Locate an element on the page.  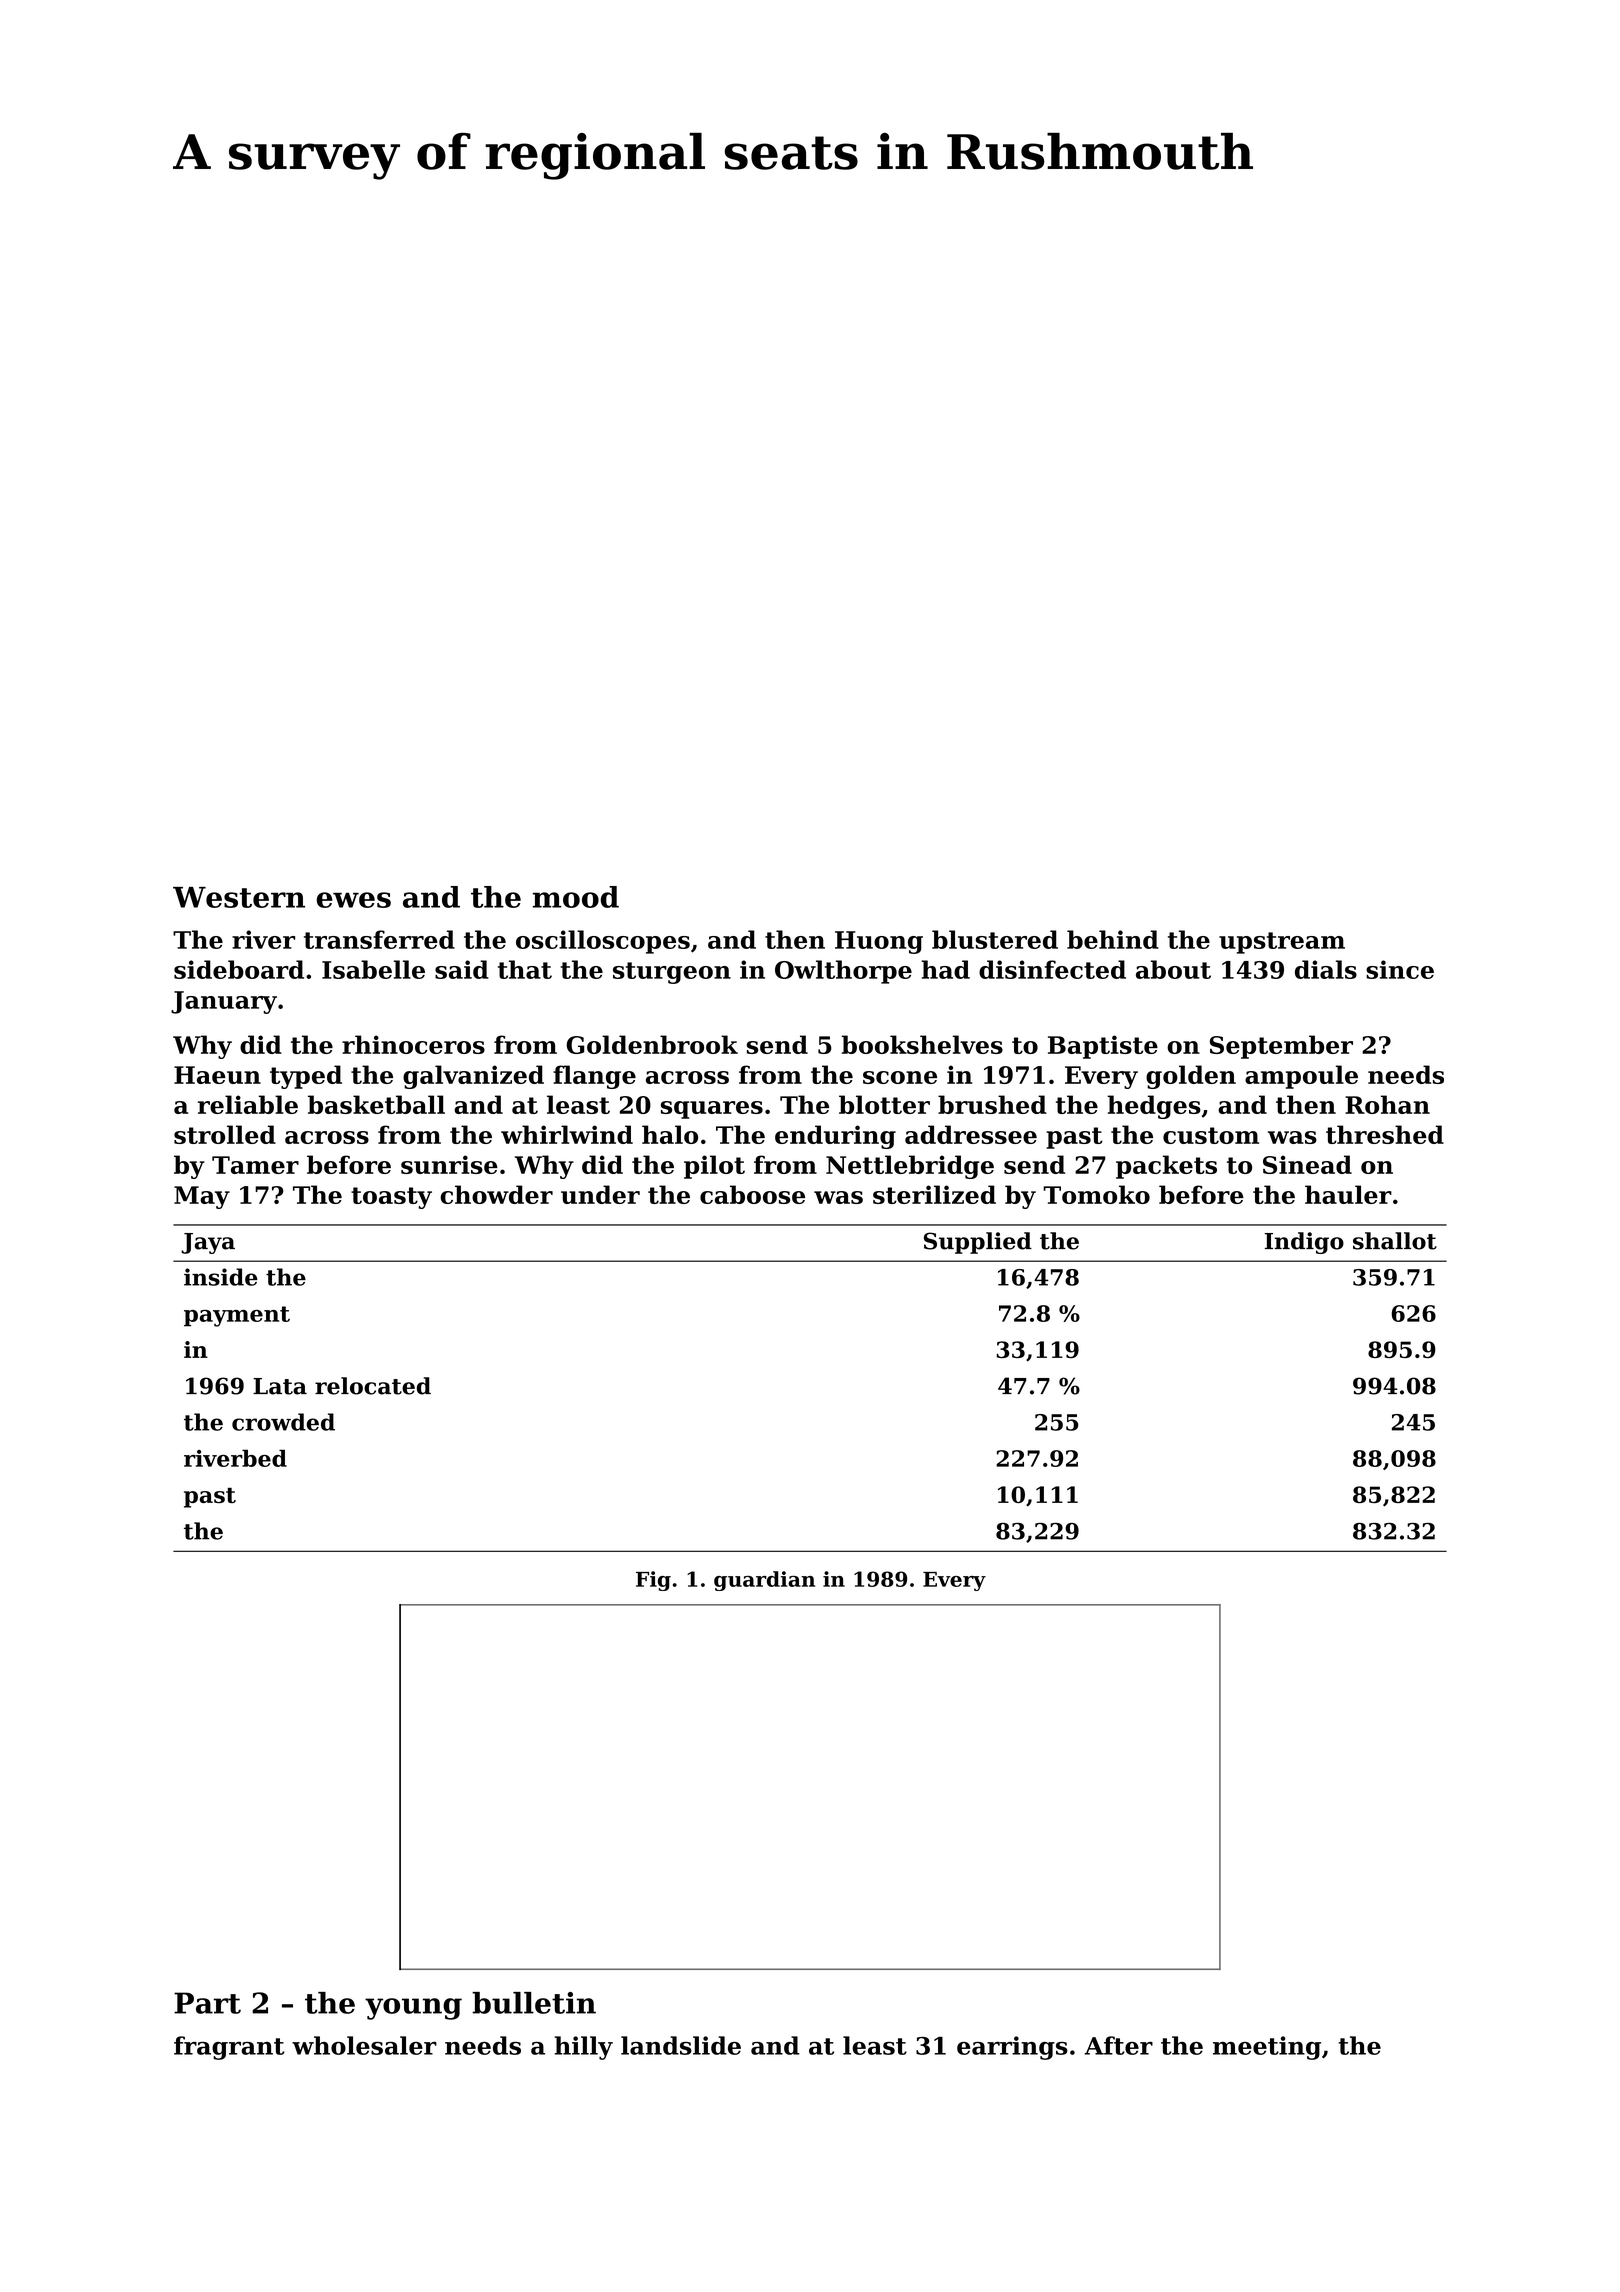
guardian is located at coordinates (764, 1581).
